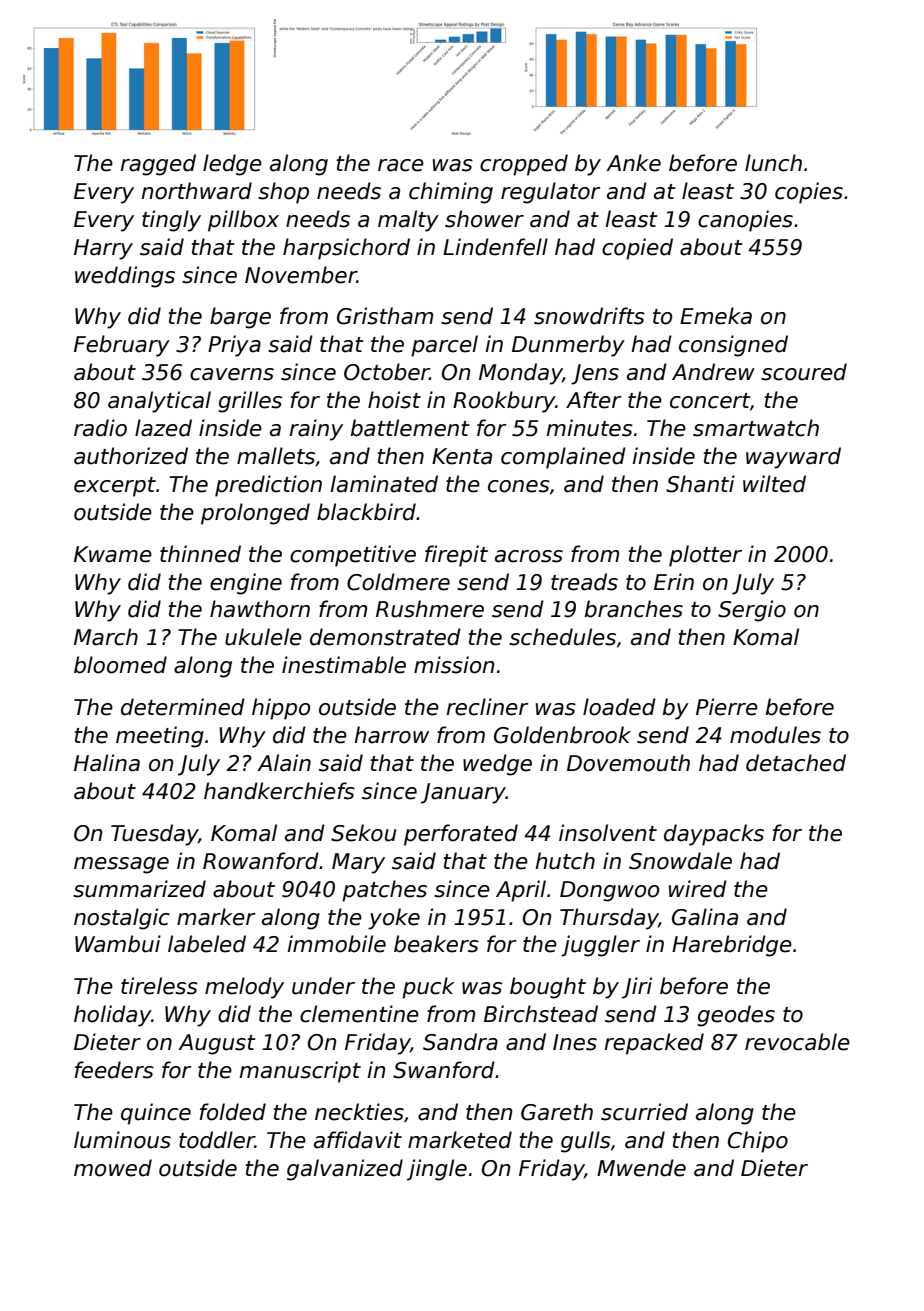 This image has height=1311, width=924. Describe the element at coordinates (232, 165) in the image. I see `ledge` at that location.
